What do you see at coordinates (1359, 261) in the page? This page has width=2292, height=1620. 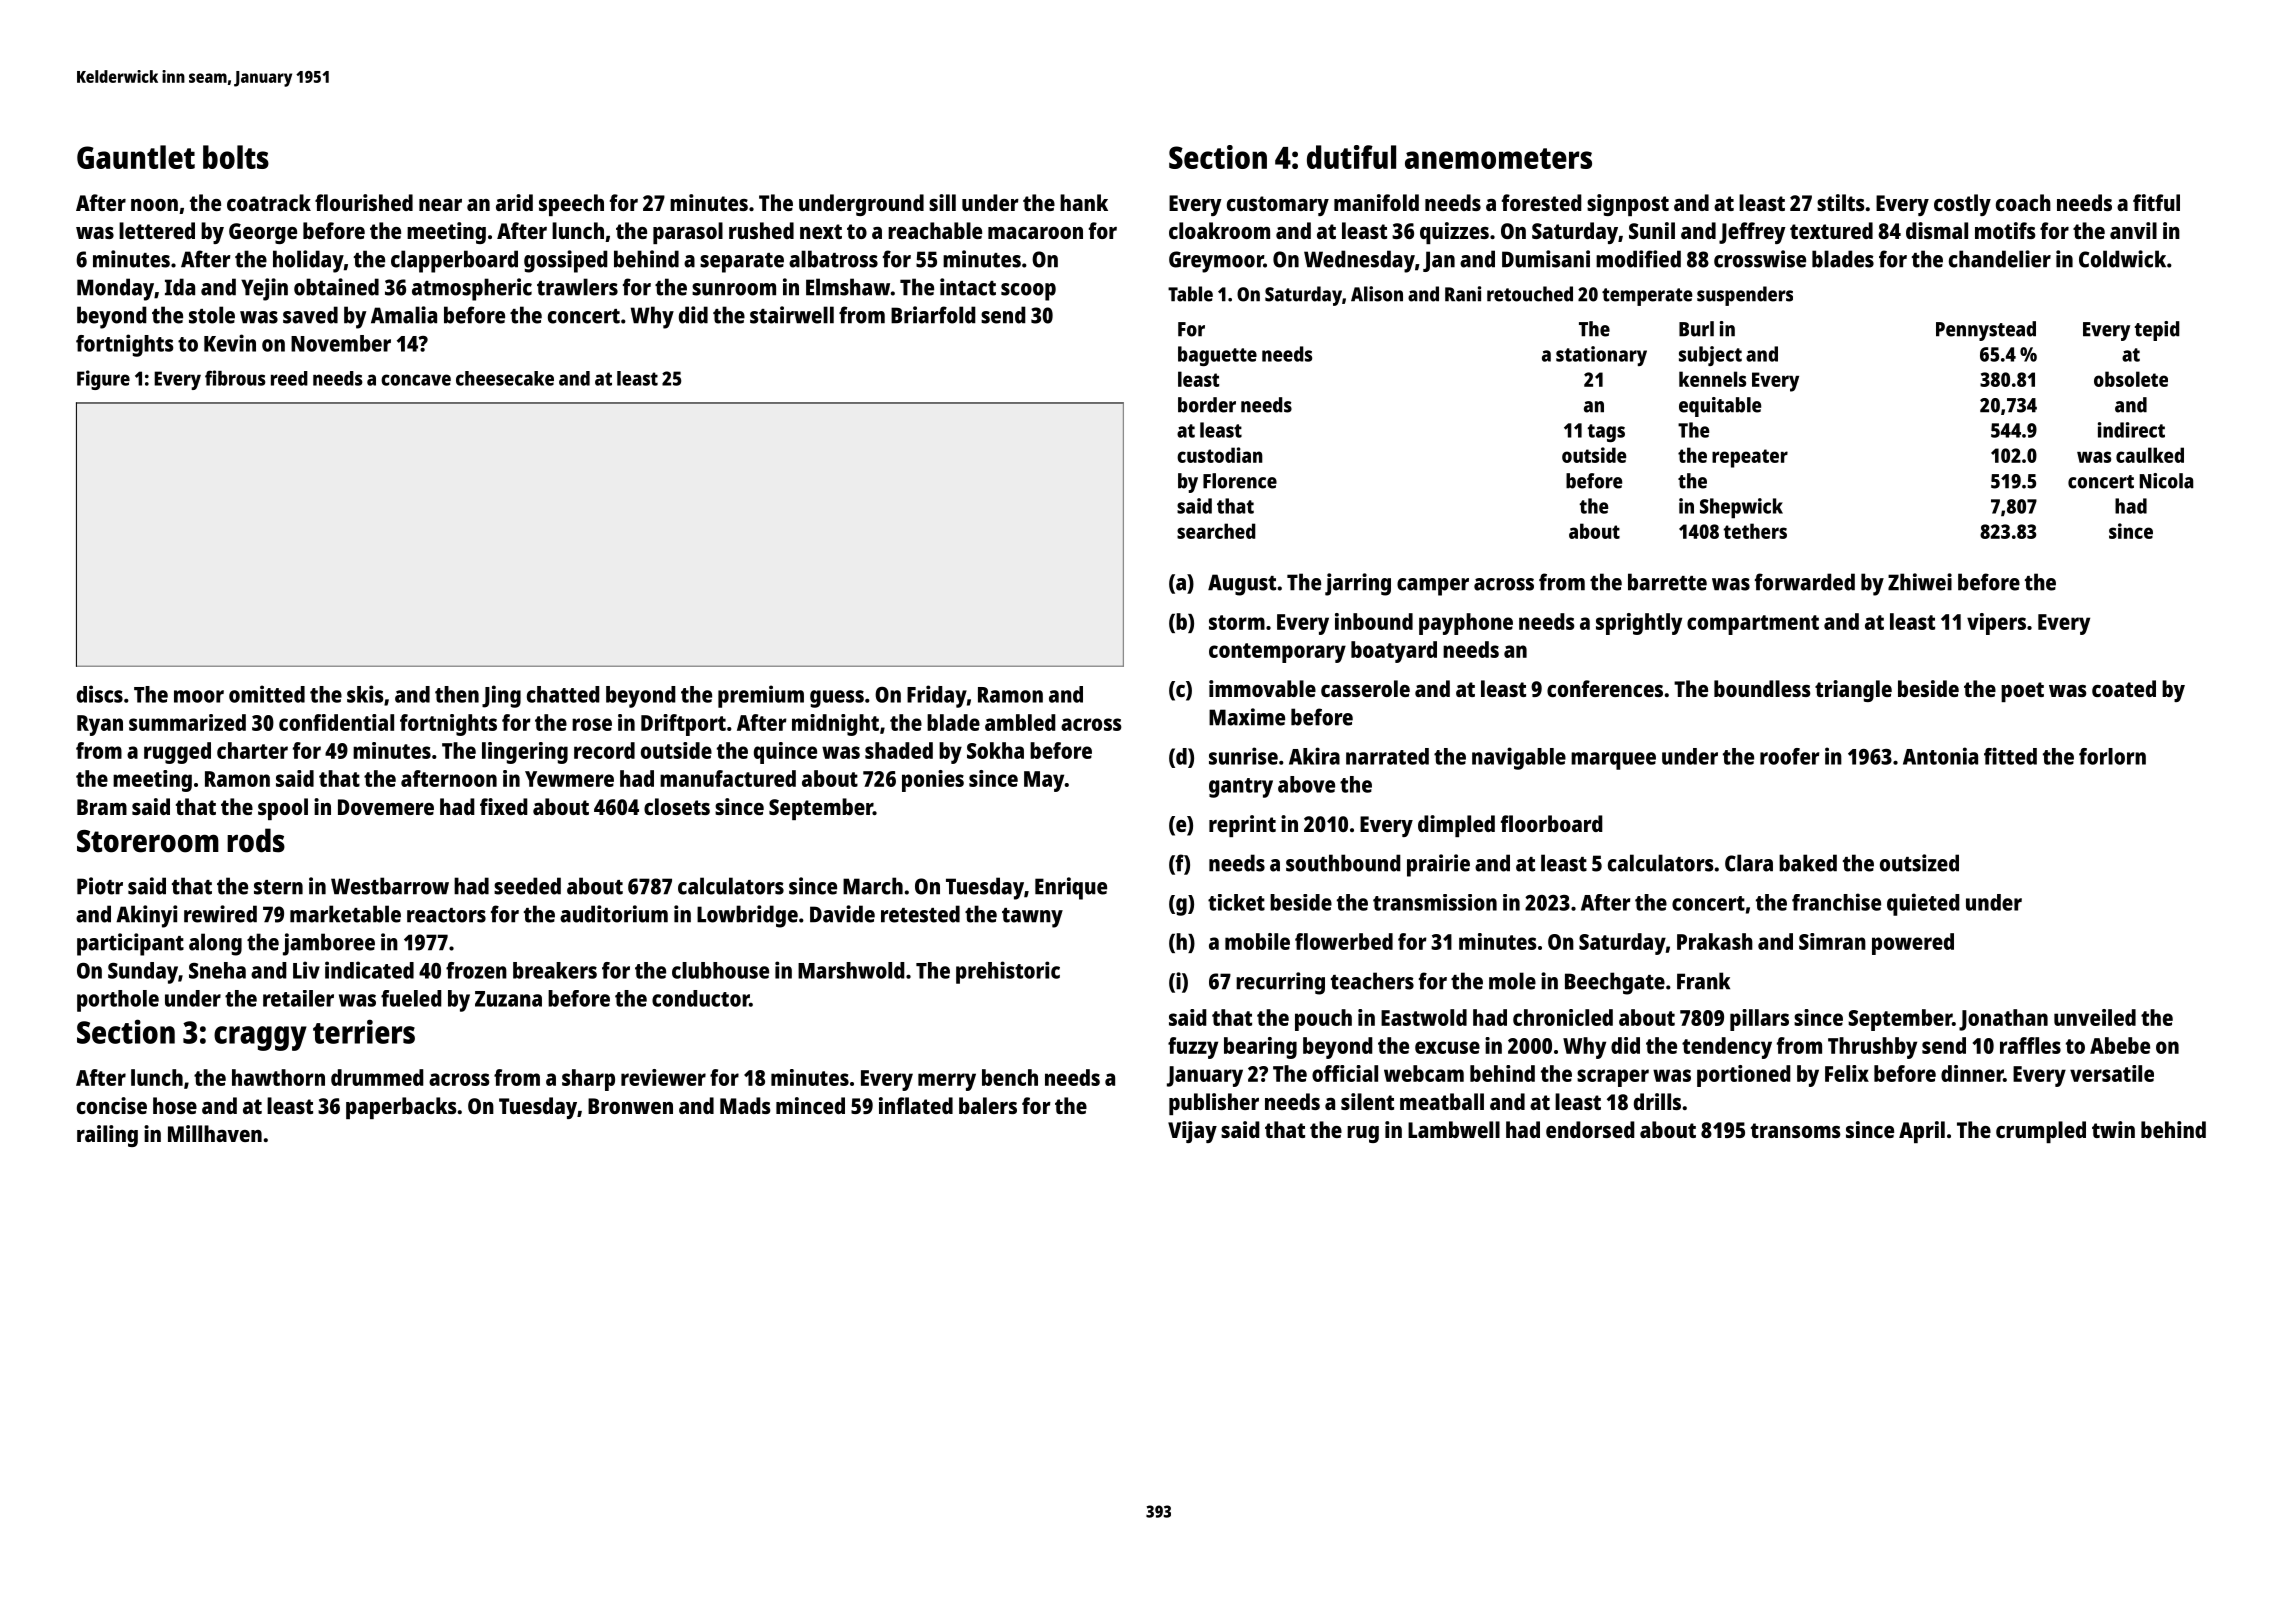 I see `Wednesday` at bounding box center [1359, 261].
